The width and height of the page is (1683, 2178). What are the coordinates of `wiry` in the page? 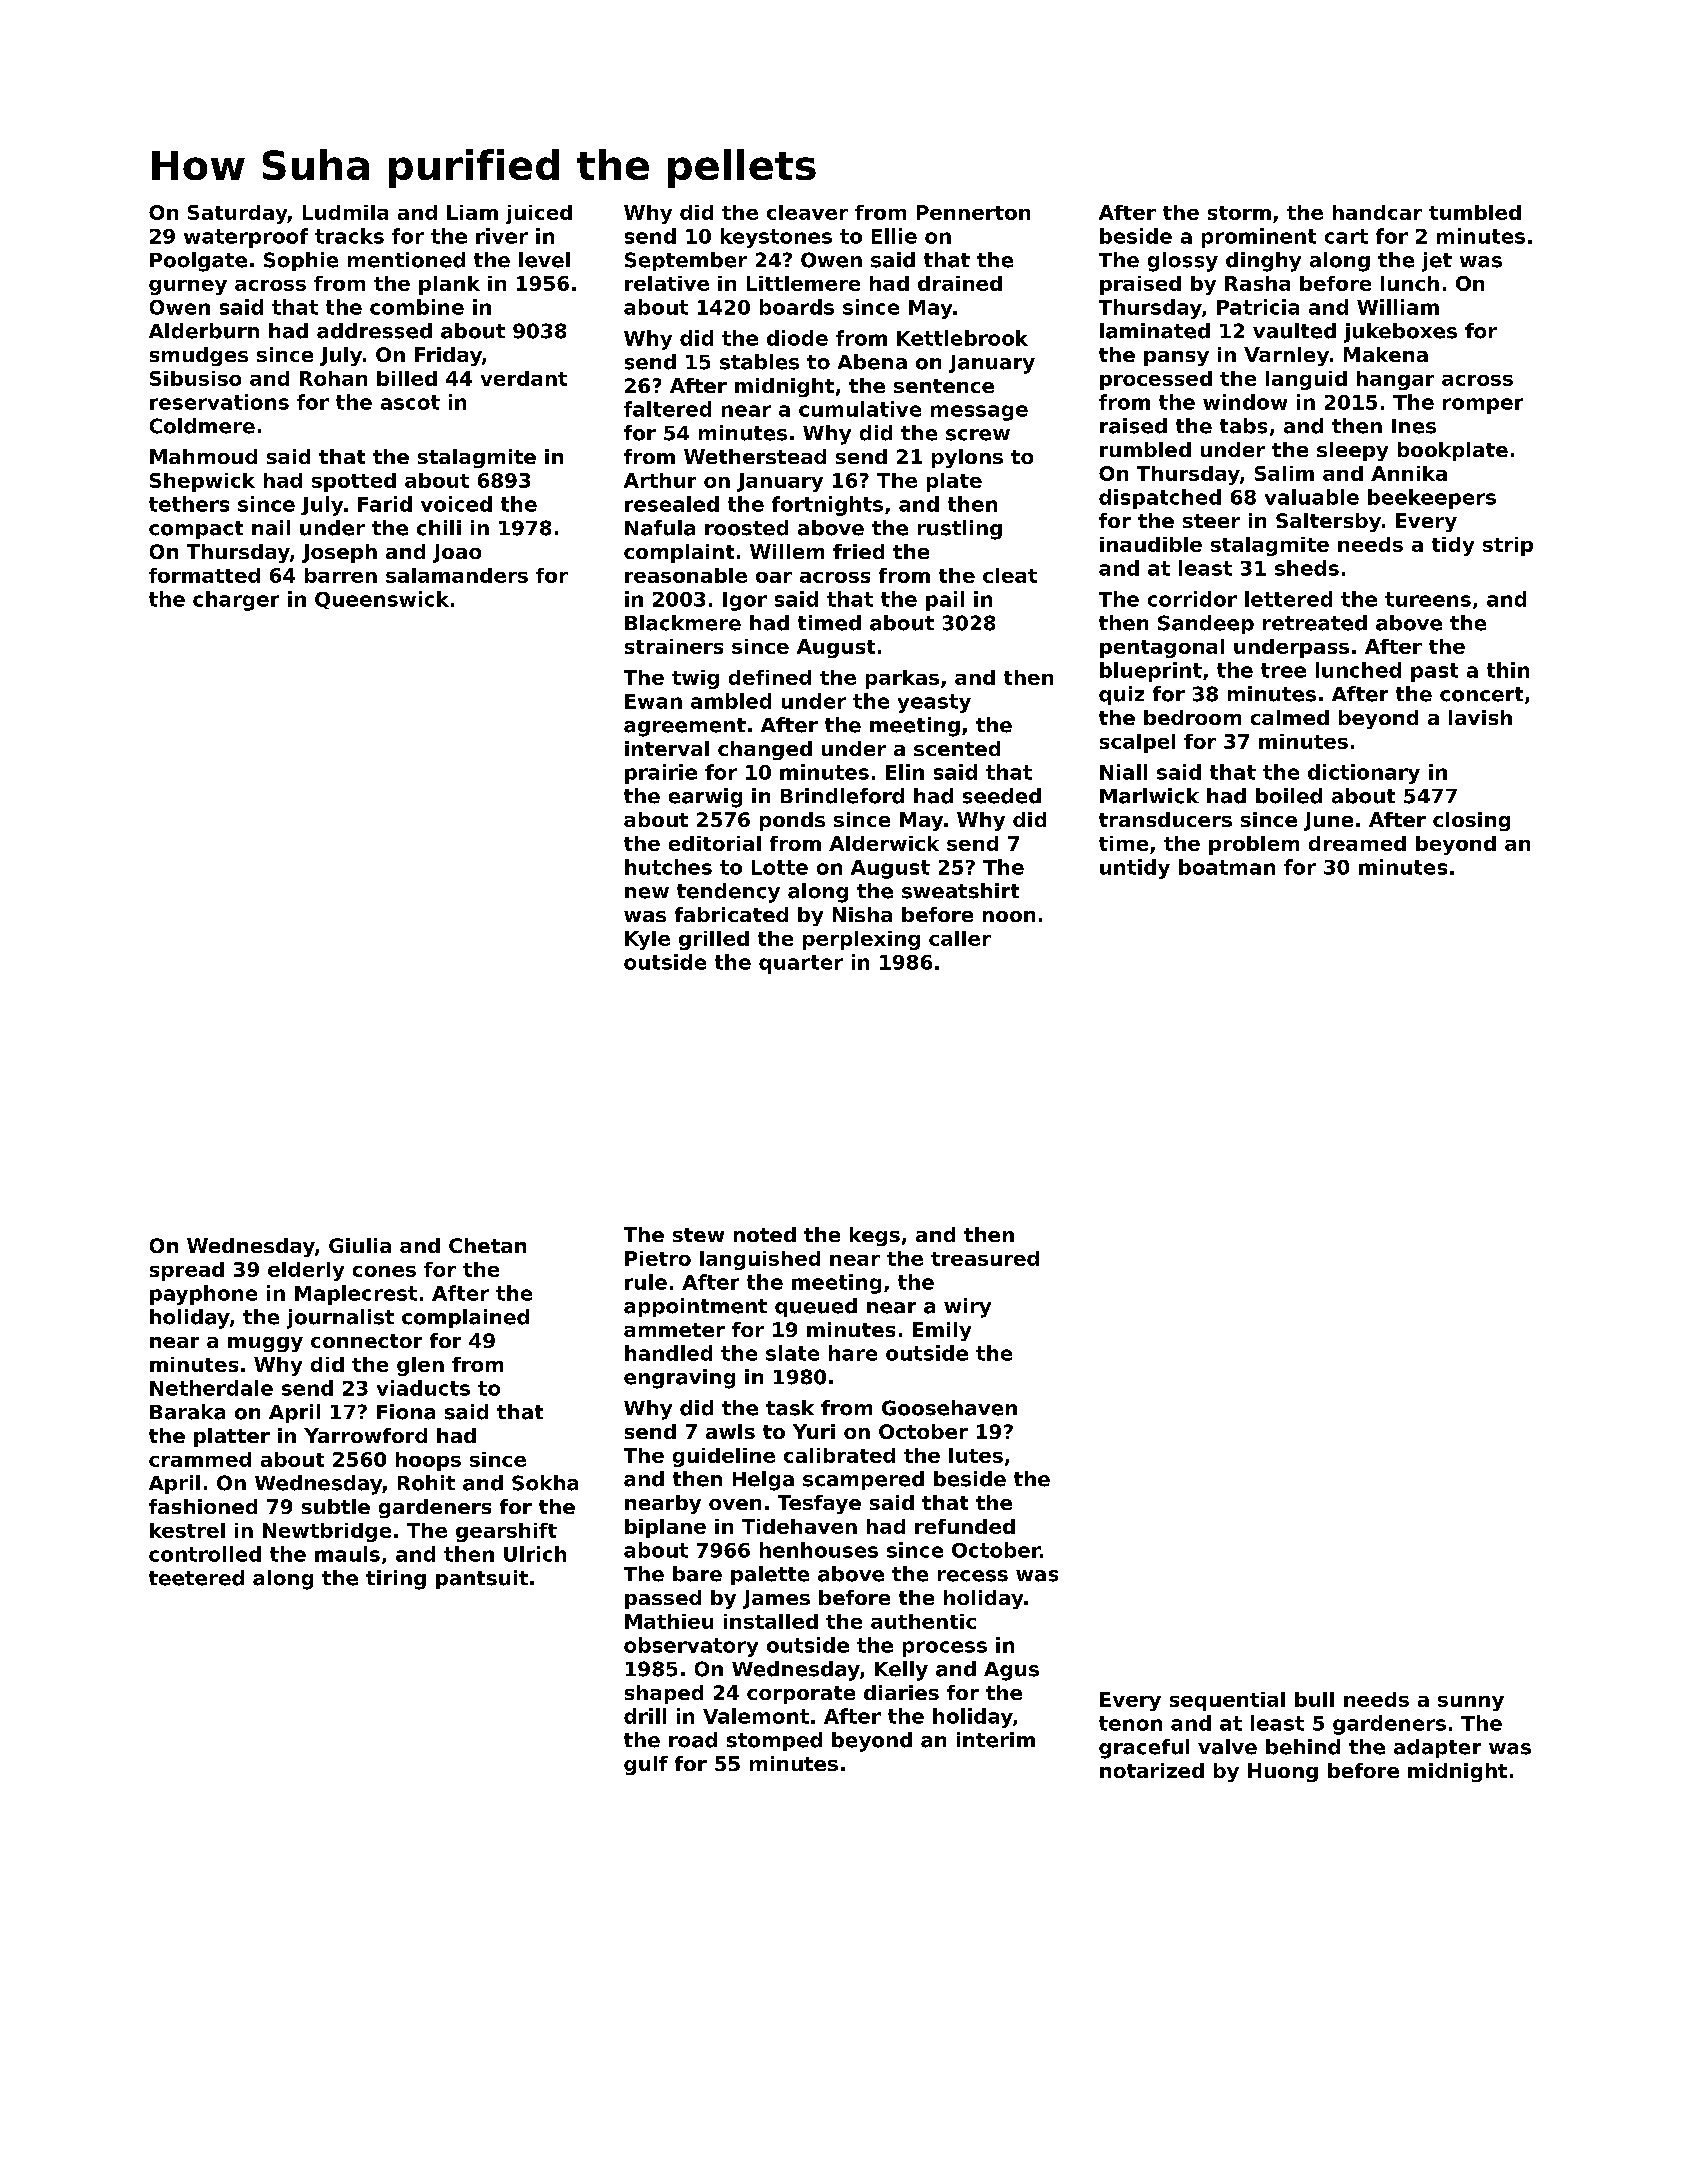 It's located at (967, 1308).
